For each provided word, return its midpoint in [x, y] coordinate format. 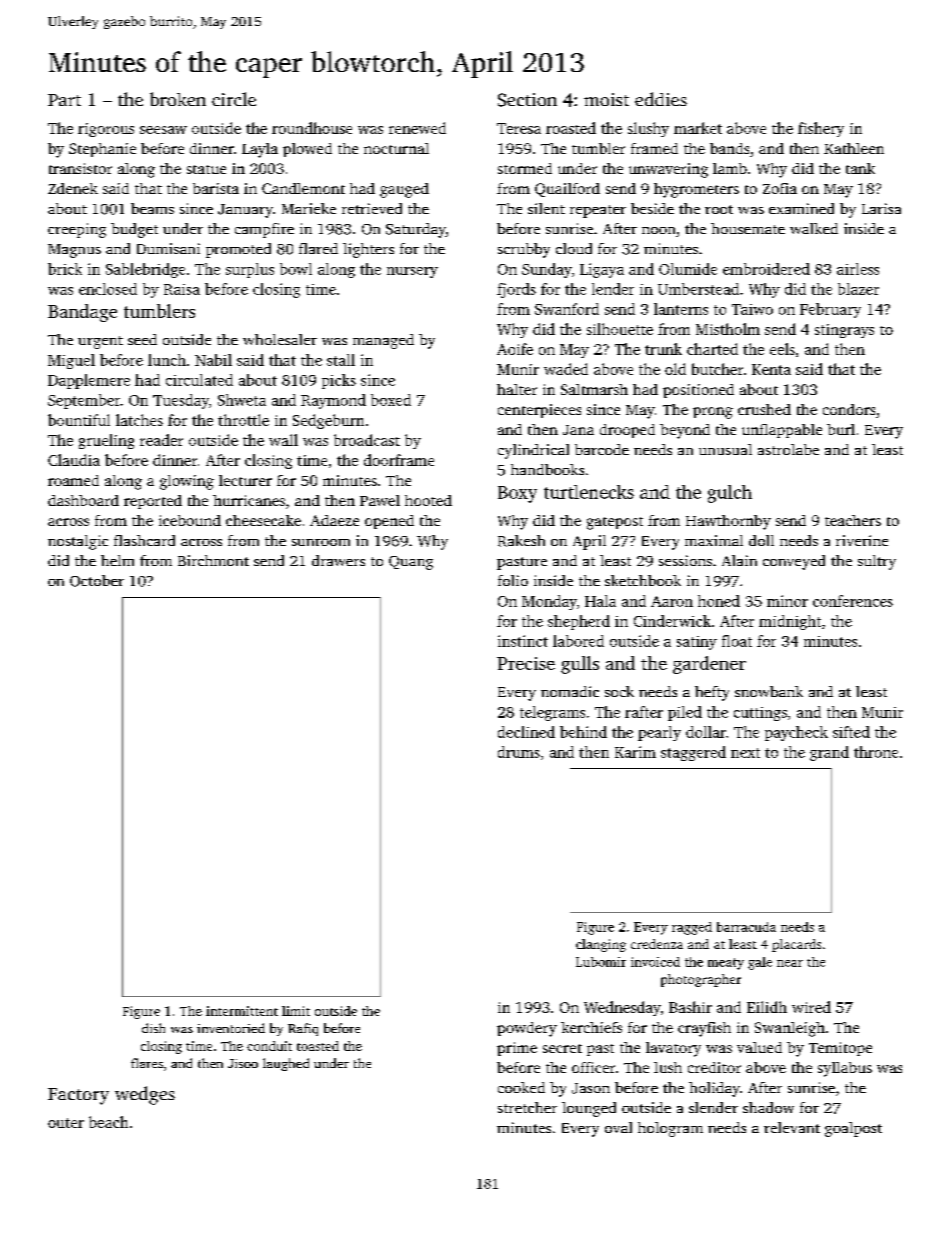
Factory [78, 1096]
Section [527, 100]
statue [206, 169]
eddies [661, 99]
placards [796, 945]
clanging [601, 945]
